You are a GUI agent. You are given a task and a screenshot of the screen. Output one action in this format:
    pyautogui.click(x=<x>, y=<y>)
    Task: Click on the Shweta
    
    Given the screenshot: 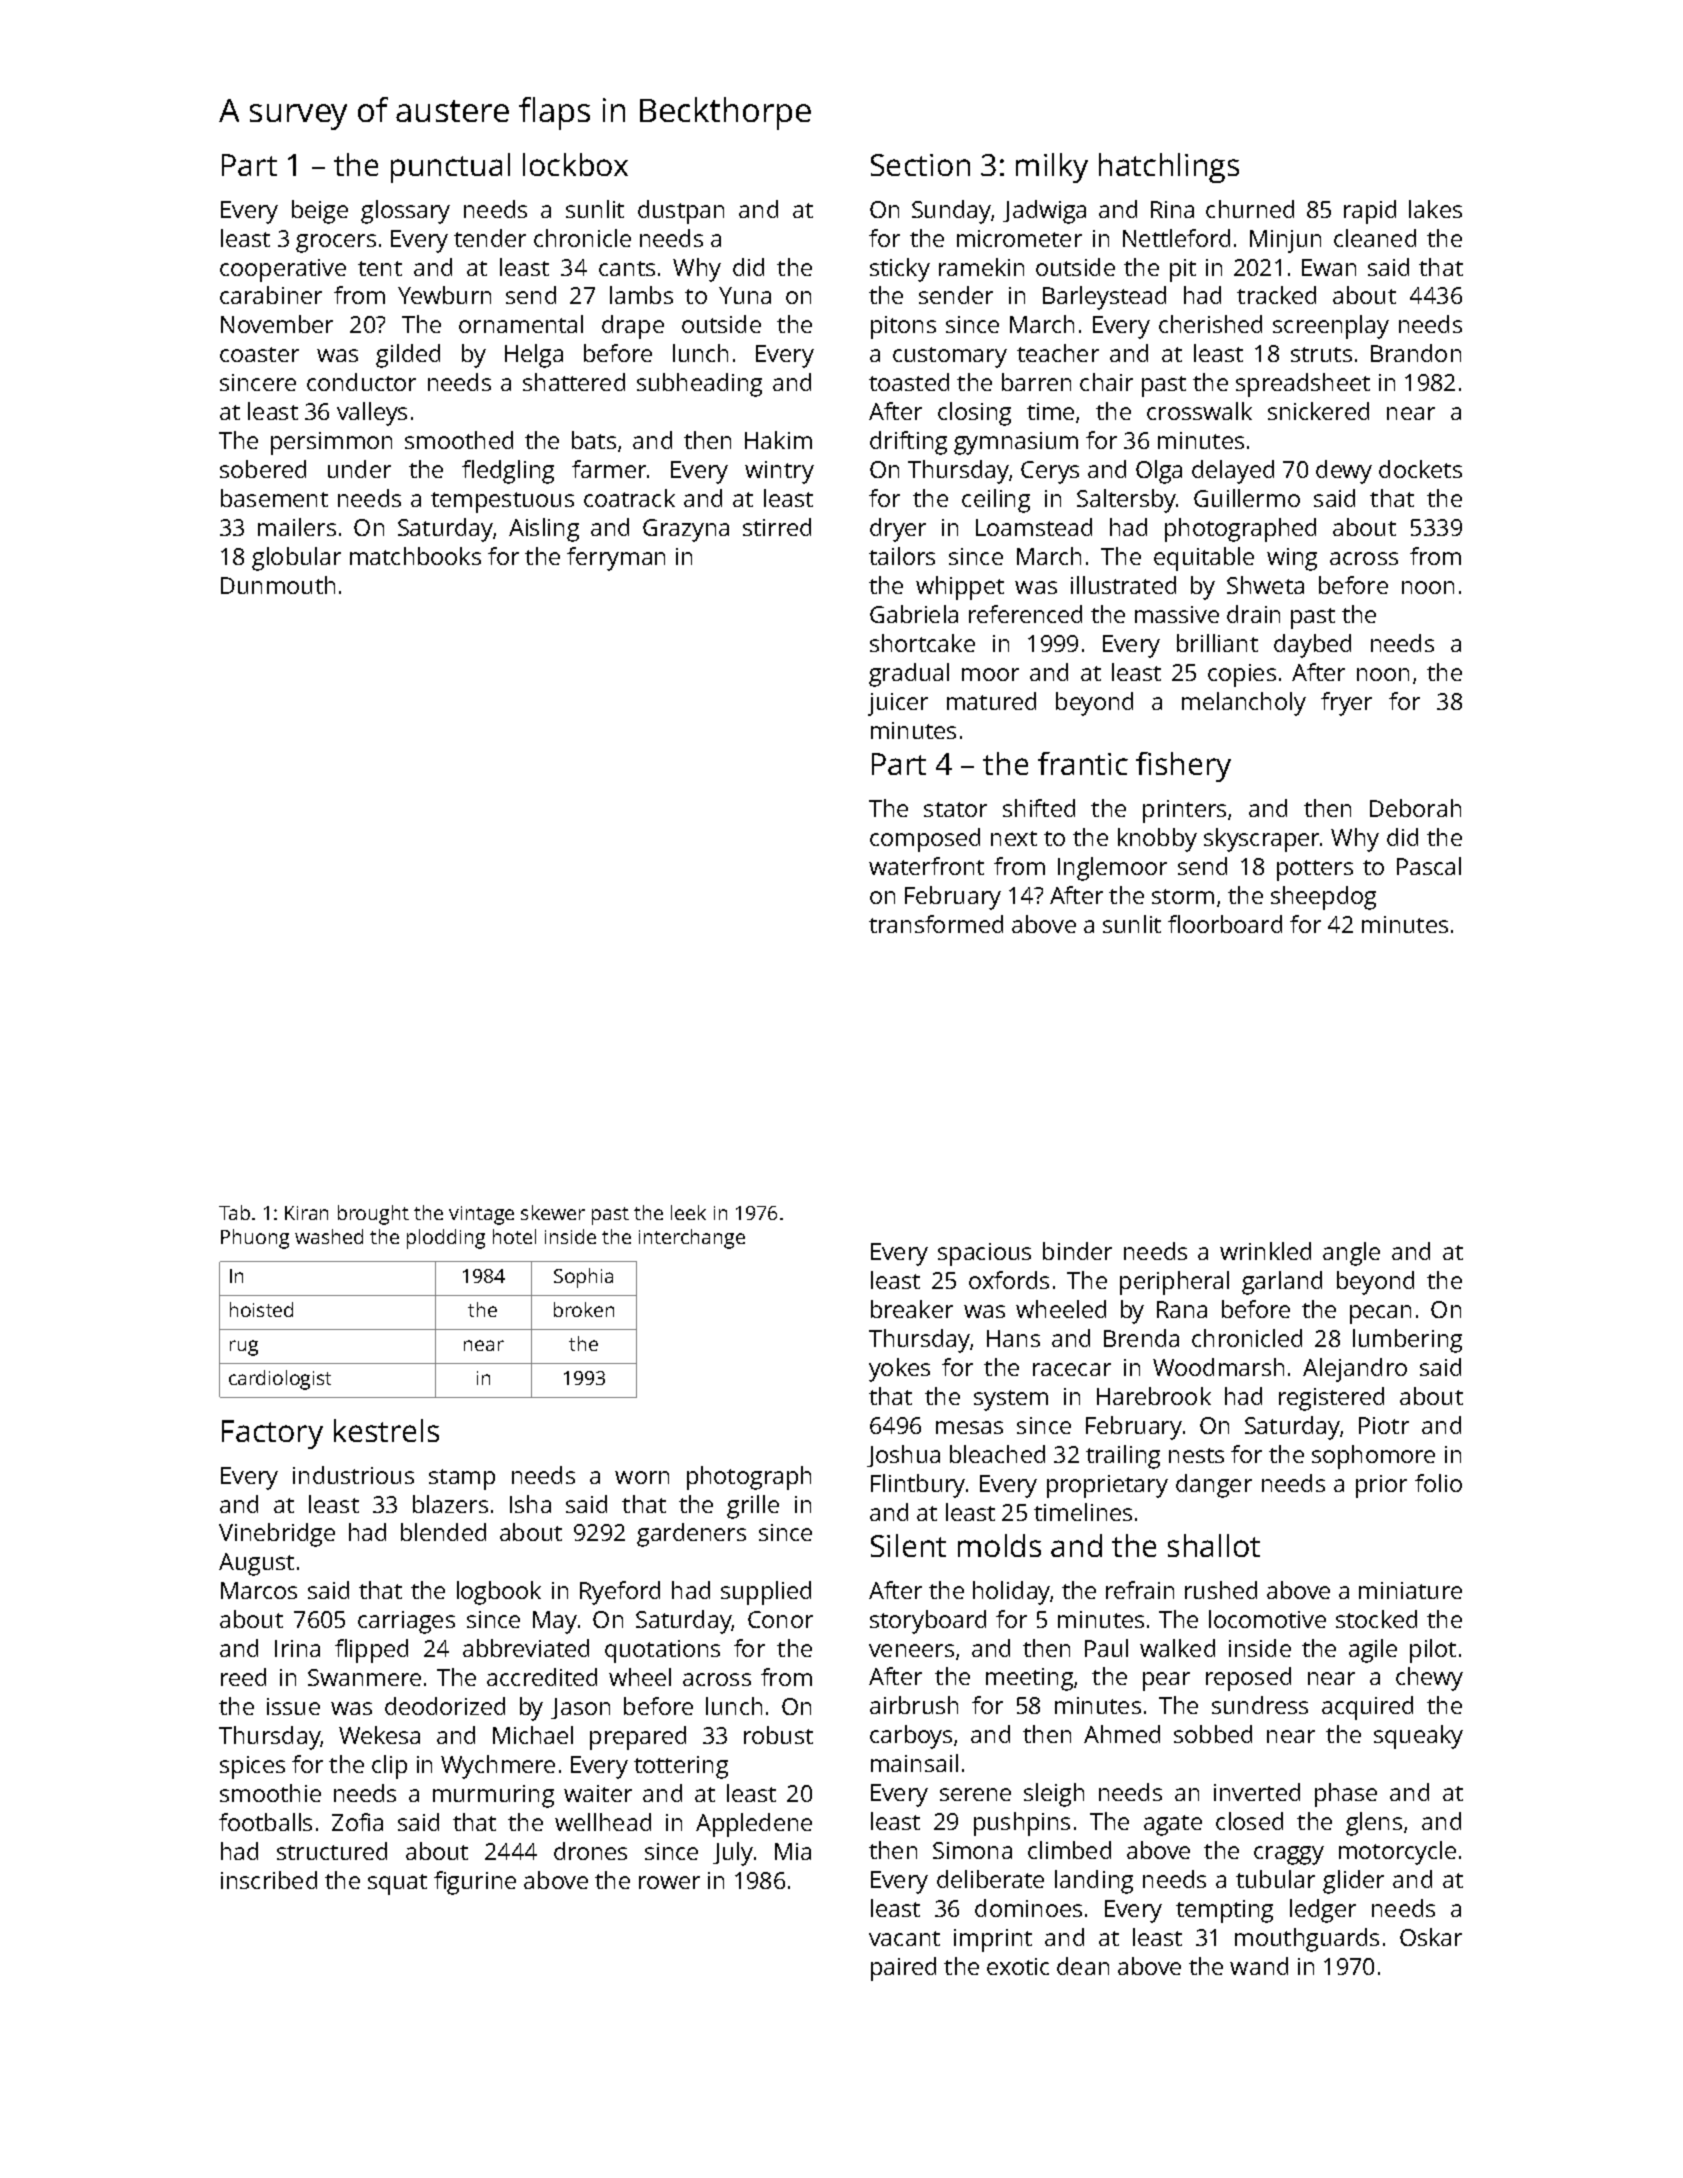 What is the action you would take?
    pyautogui.click(x=1265, y=585)
